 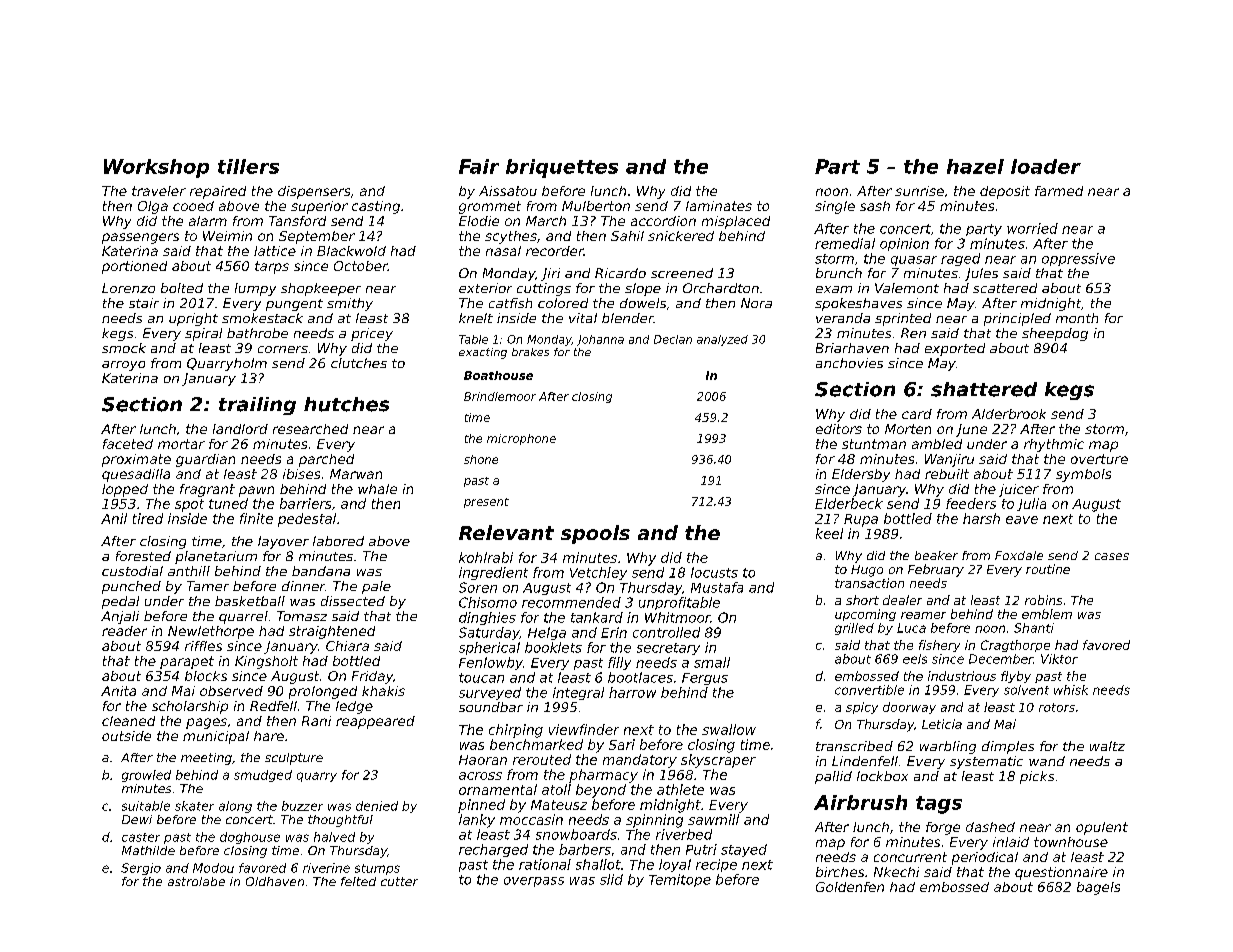 What do you see at coordinates (317, 237) in the screenshot?
I see `September` at bounding box center [317, 237].
